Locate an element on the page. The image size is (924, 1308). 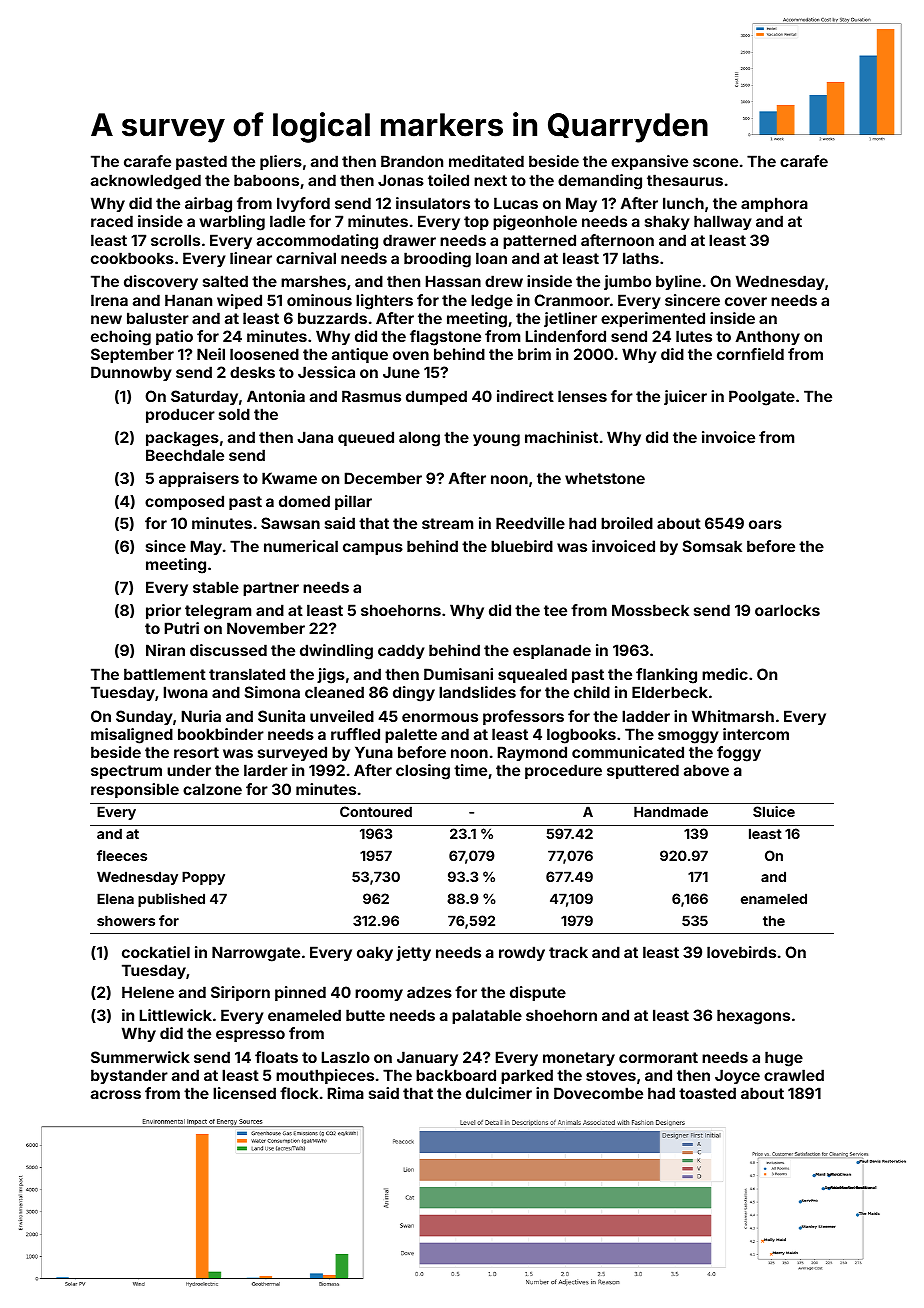
Antonia is located at coordinates (276, 396).
